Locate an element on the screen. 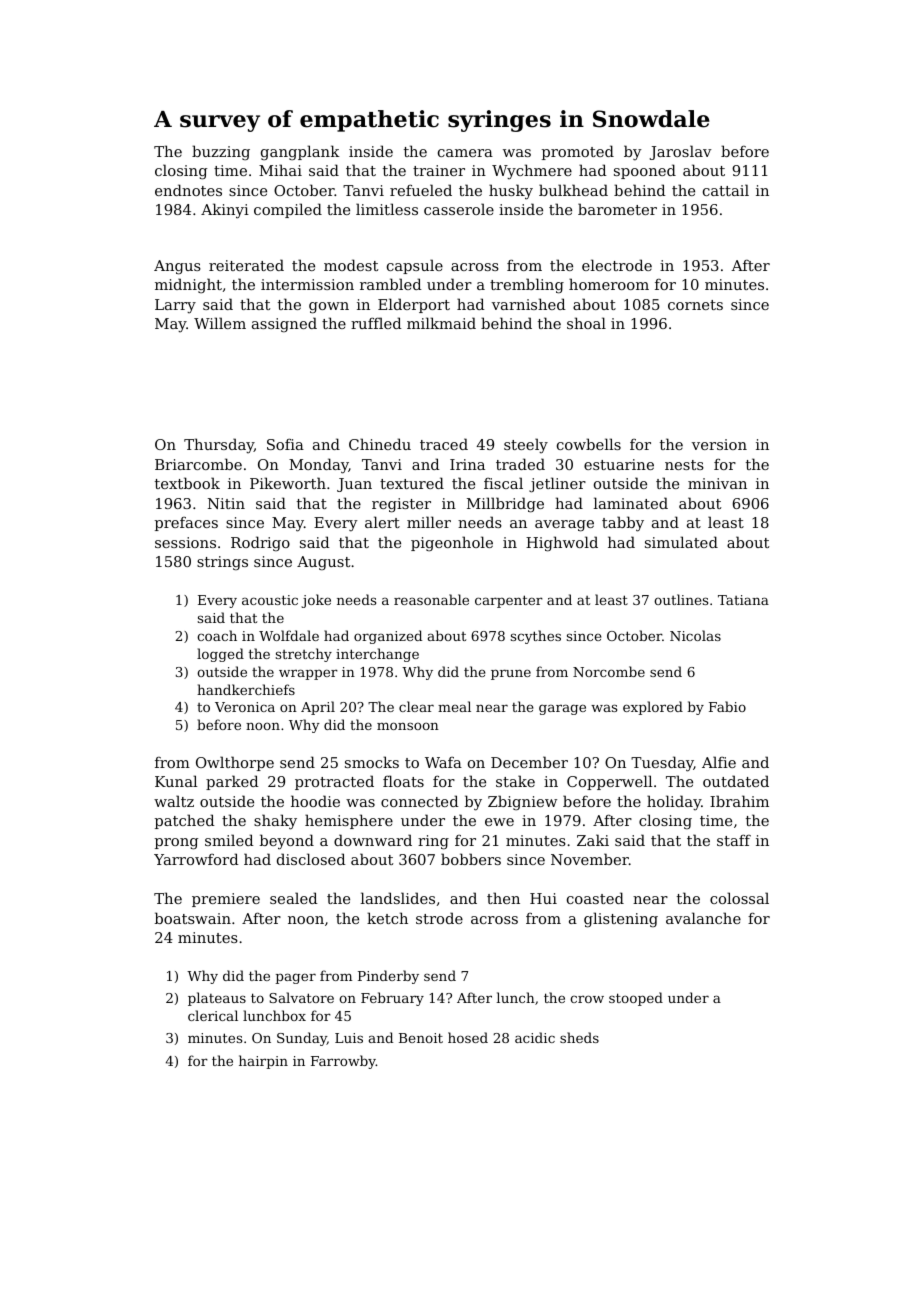 The width and height of the screenshot is (924, 1311). trainer is located at coordinates (439, 170).
